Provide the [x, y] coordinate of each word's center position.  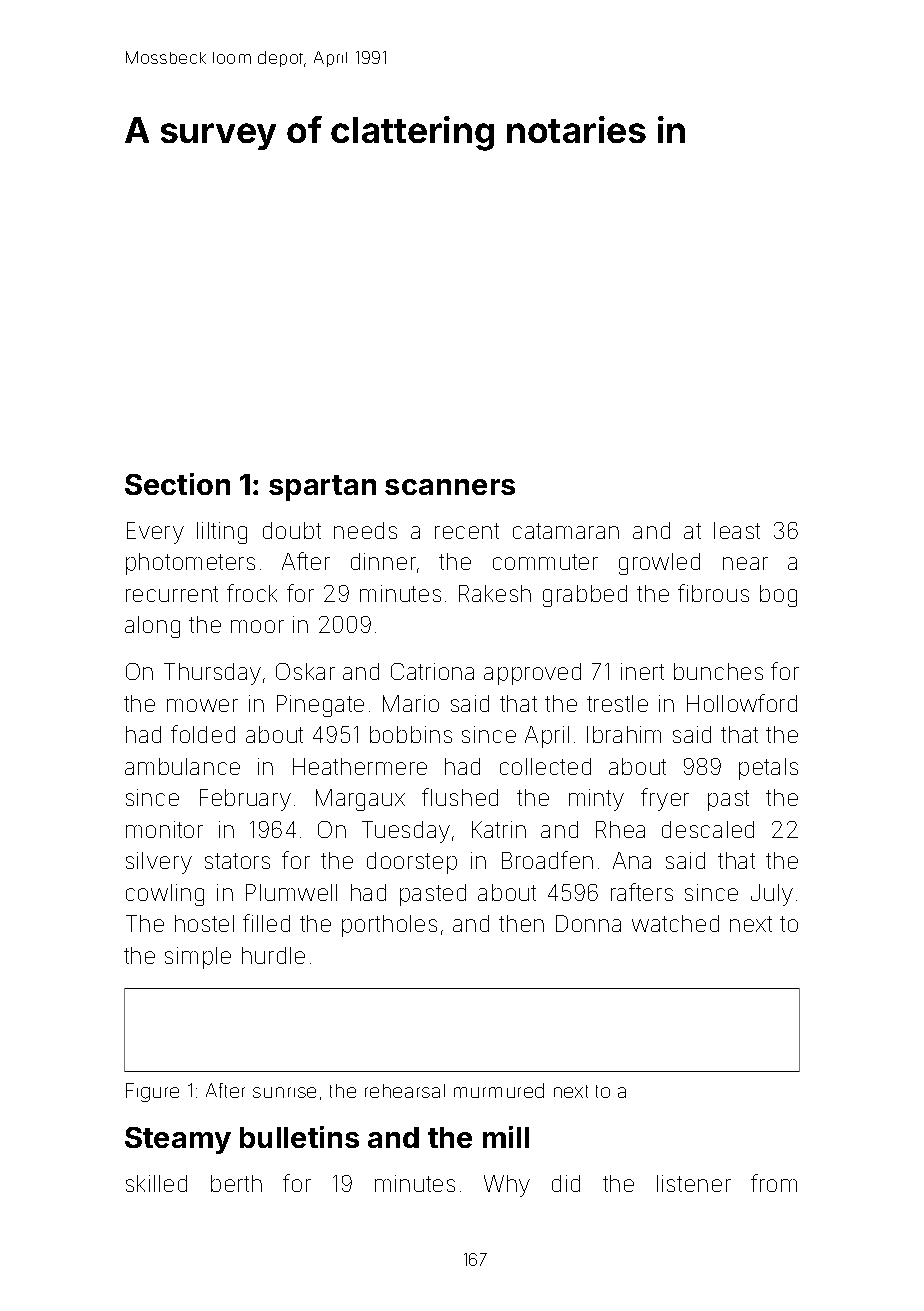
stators [237, 861]
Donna [588, 923]
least [737, 530]
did [566, 1183]
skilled [156, 1183]
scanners [450, 487]
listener [694, 1183]
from [774, 1183]
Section [177, 484]
